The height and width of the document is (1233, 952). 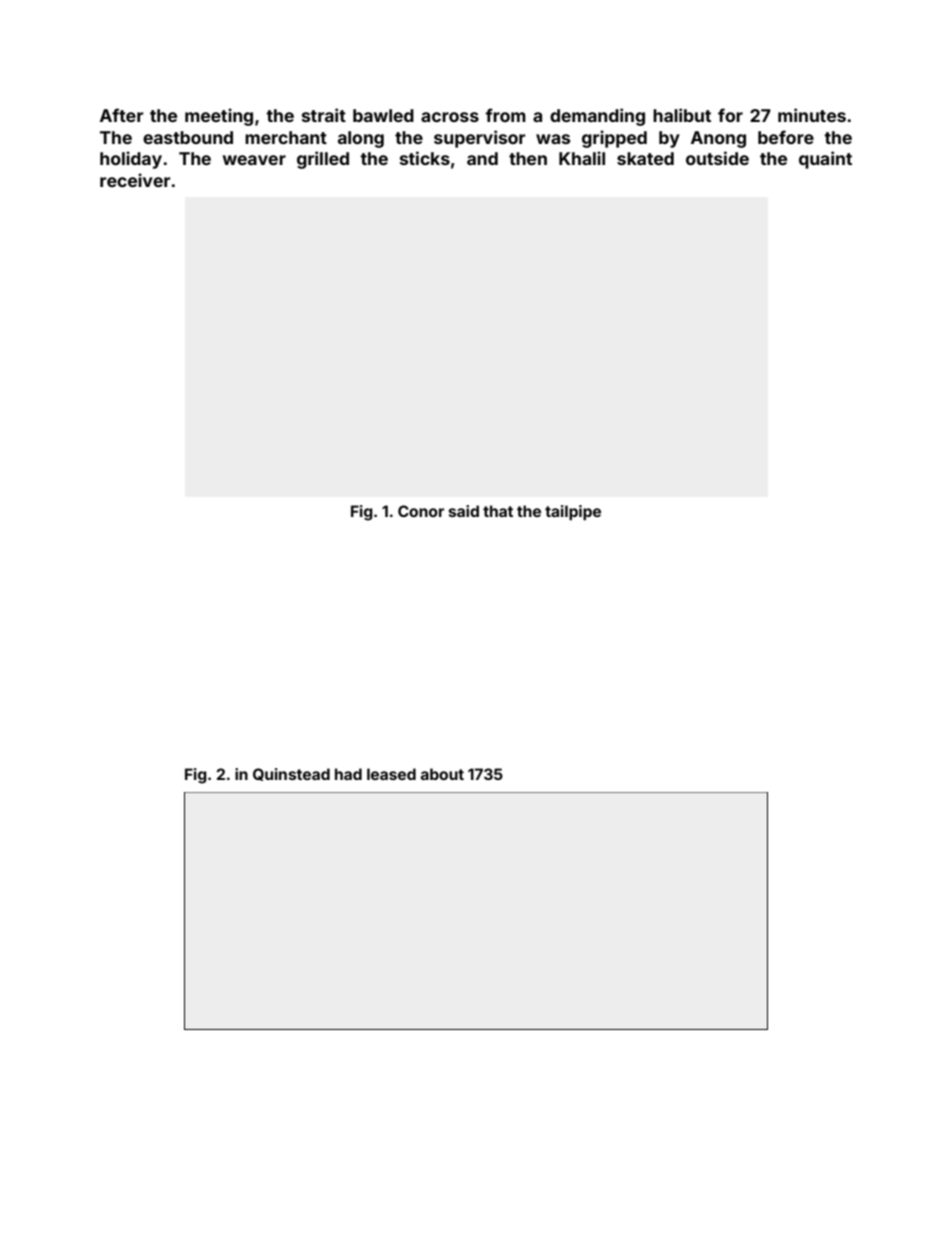 What do you see at coordinates (498, 511) in the document?
I see `that` at bounding box center [498, 511].
